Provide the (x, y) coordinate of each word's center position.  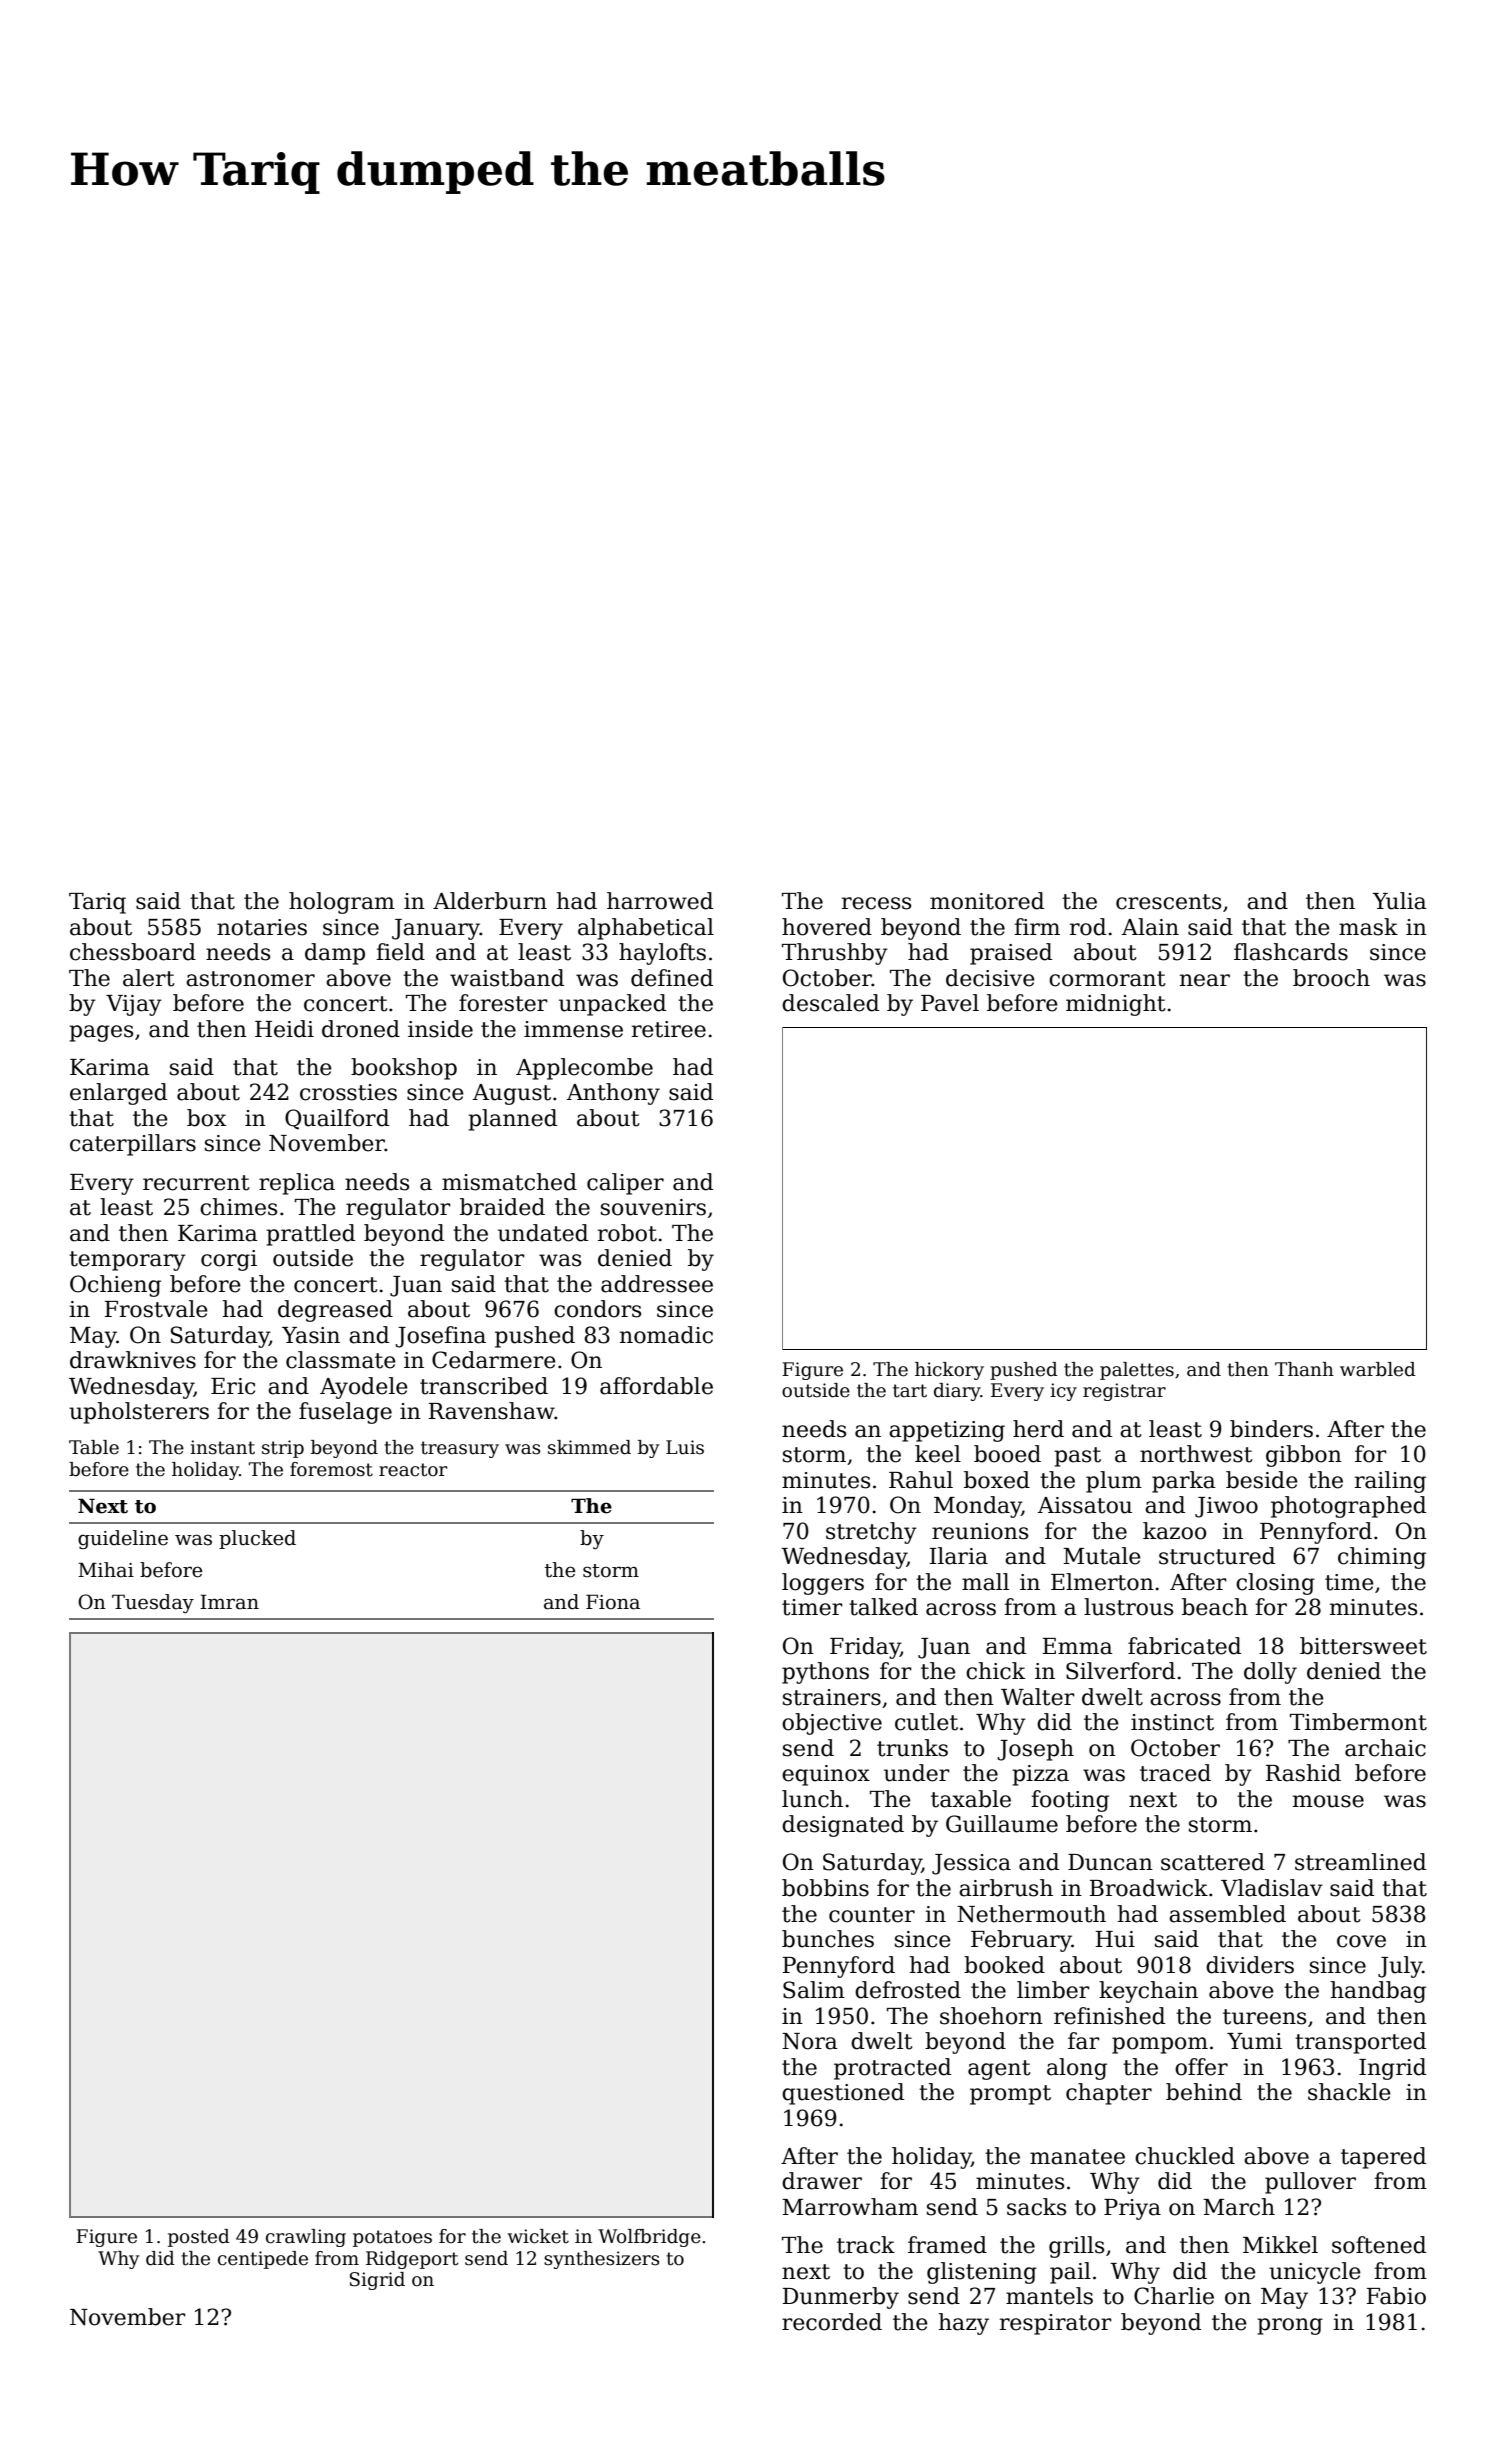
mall (985, 1582)
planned (512, 1120)
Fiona (613, 1602)
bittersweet (1363, 1646)
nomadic (666, 1335)
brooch (1331, 978)
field (400, 952)
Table (94, 1447)
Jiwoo (1226, 1507)
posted (199, 2238)
